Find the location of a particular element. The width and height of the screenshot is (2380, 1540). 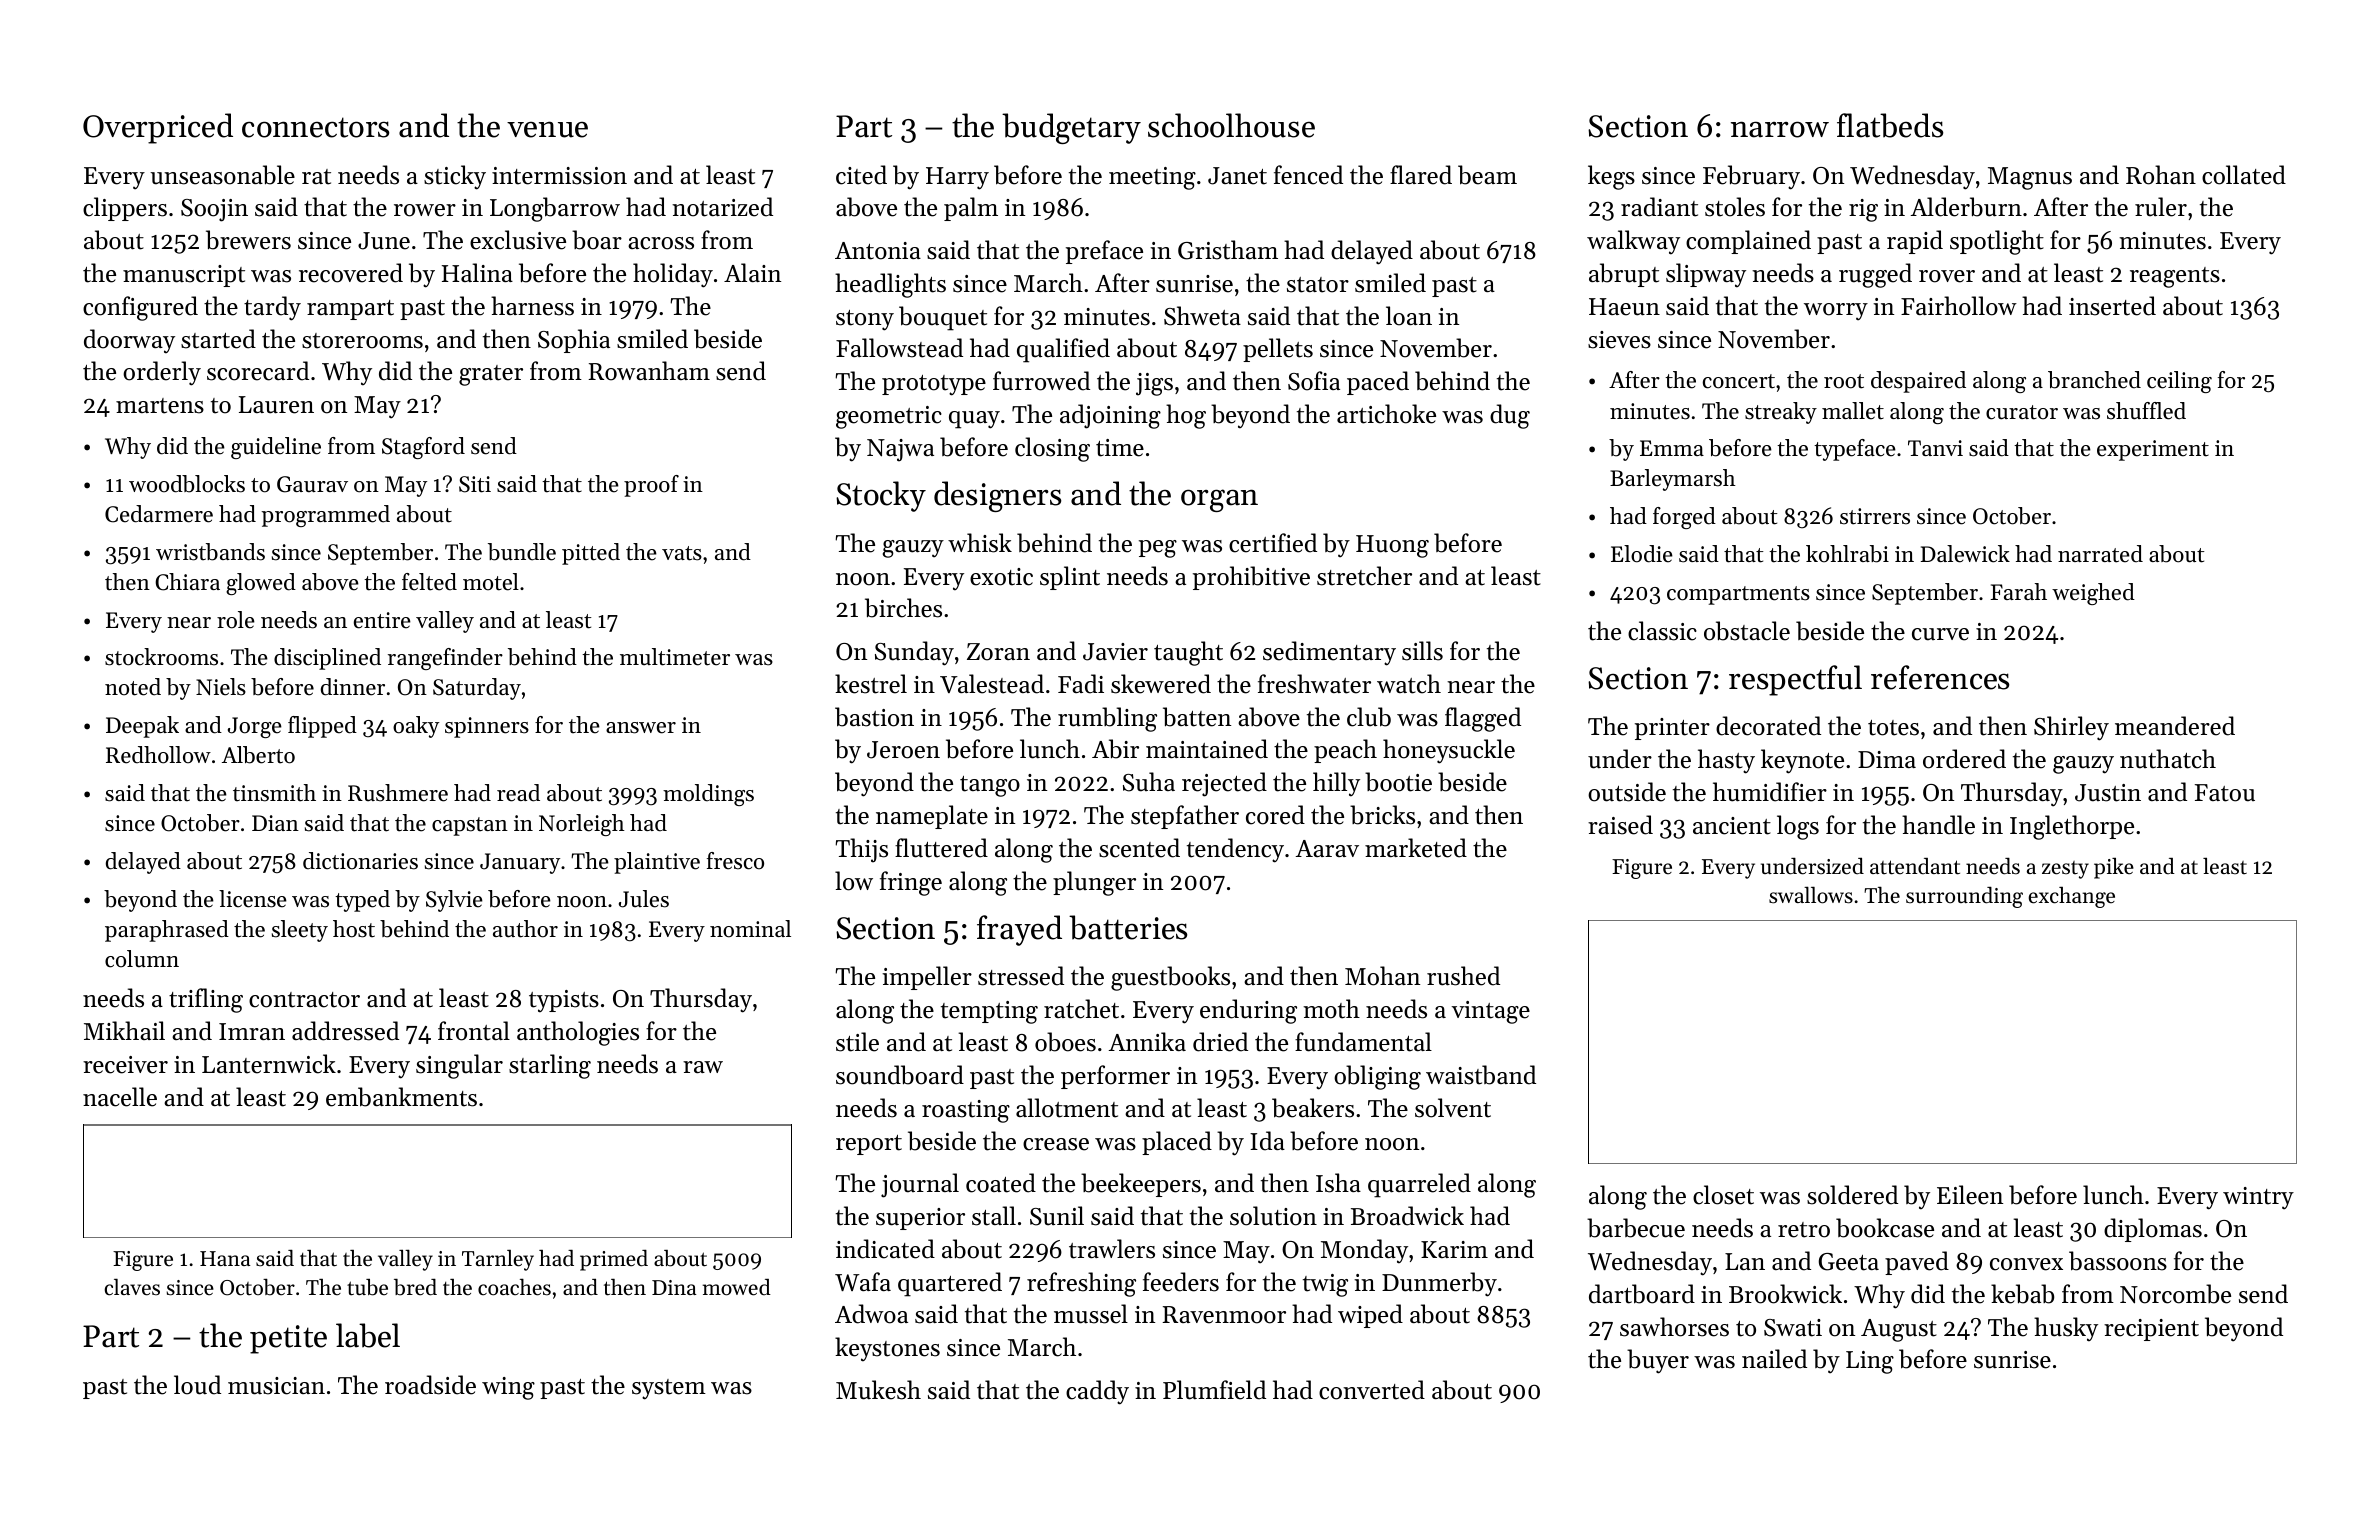

qualified is located at coordinates (1063, 350).
